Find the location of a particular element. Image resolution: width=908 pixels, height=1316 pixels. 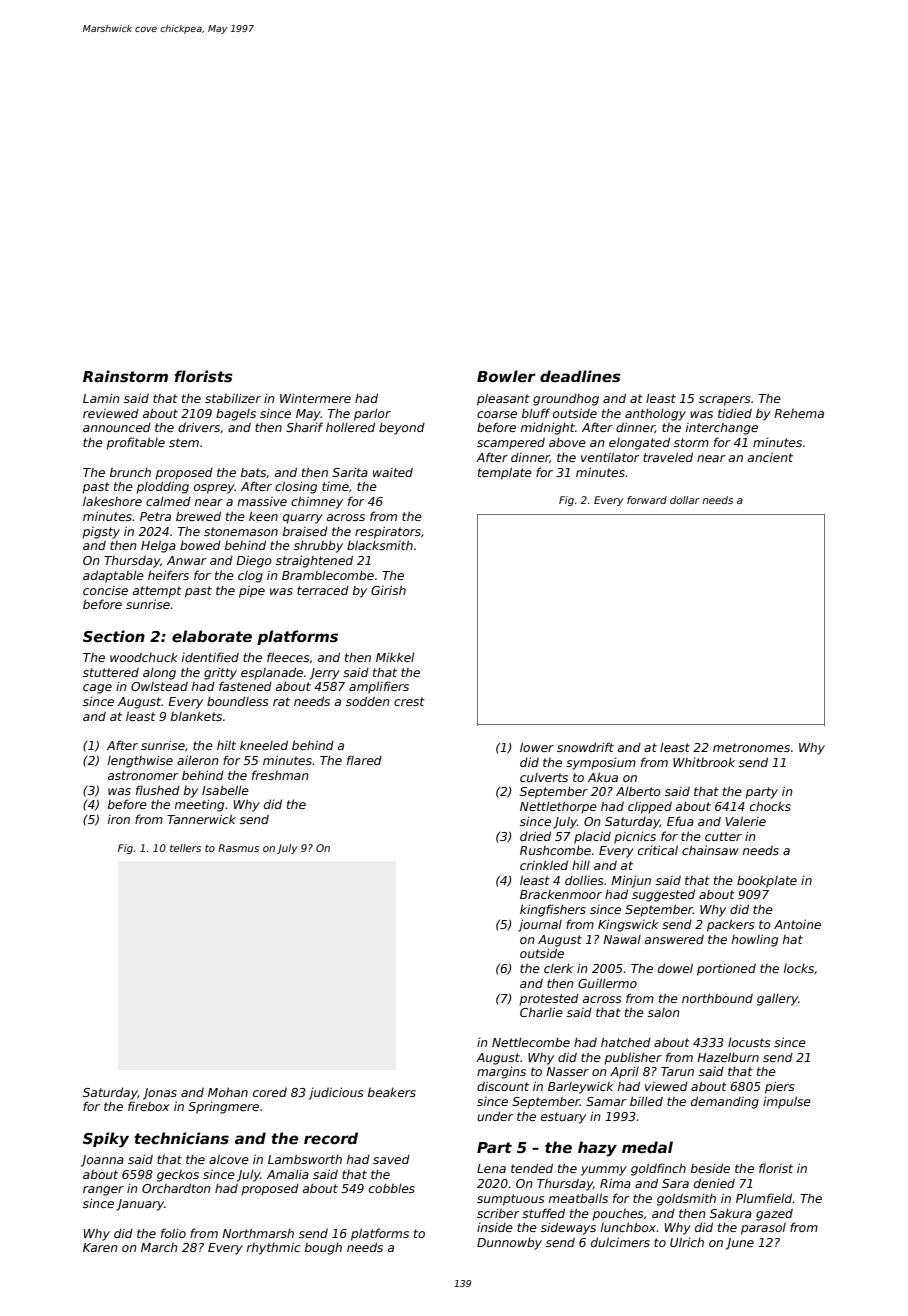

March is located at coordinates (159, 1247).
